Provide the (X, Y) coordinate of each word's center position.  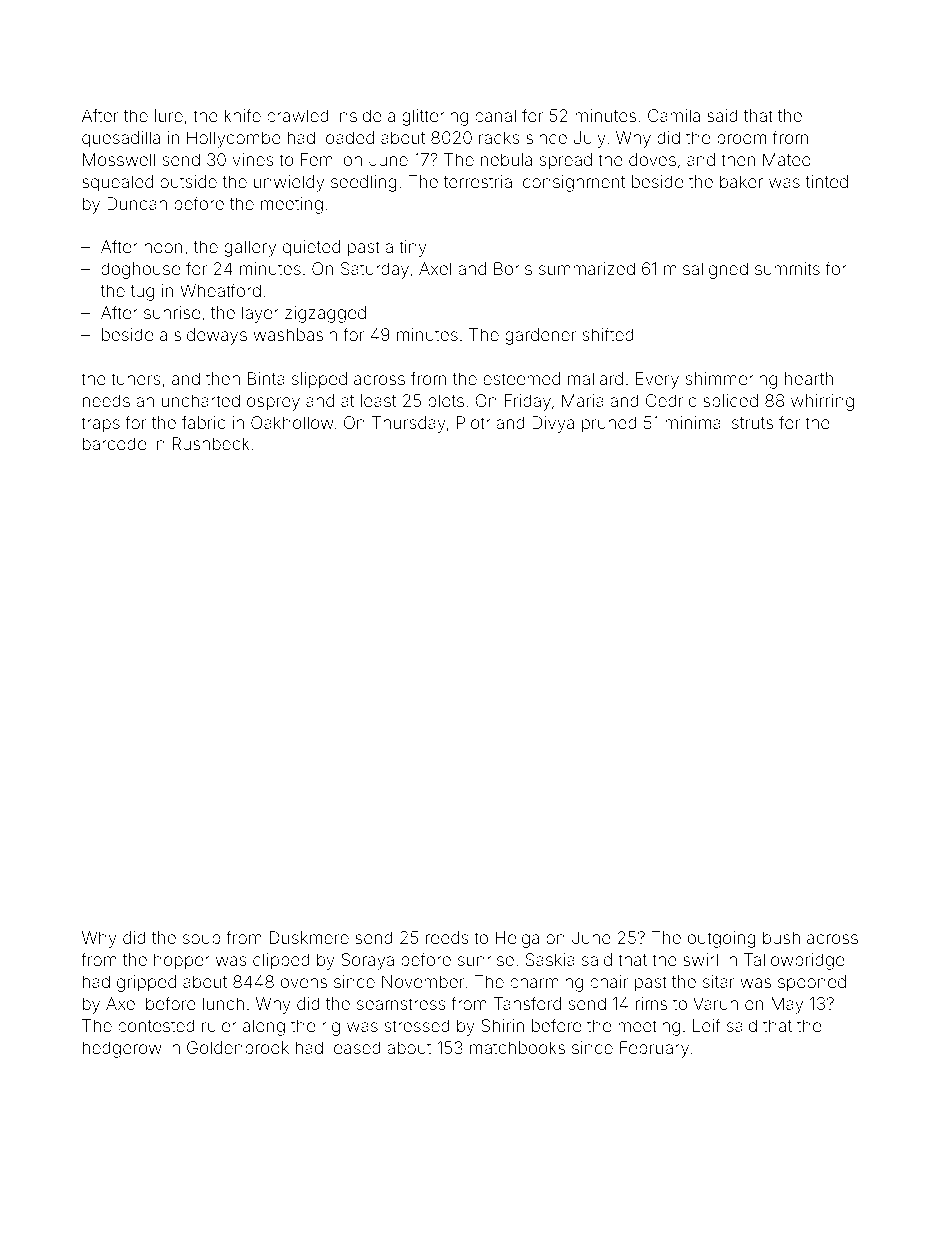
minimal (695, 422)
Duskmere (309, 937)
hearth (809, 378)
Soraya (367, 961)
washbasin (295, 334)
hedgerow (122, 1049)
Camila (674, 115)
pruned (609, 424)
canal (495, 115)
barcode (114, 443)
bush (781, 937)
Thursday (409, 424)
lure (169, 115)
